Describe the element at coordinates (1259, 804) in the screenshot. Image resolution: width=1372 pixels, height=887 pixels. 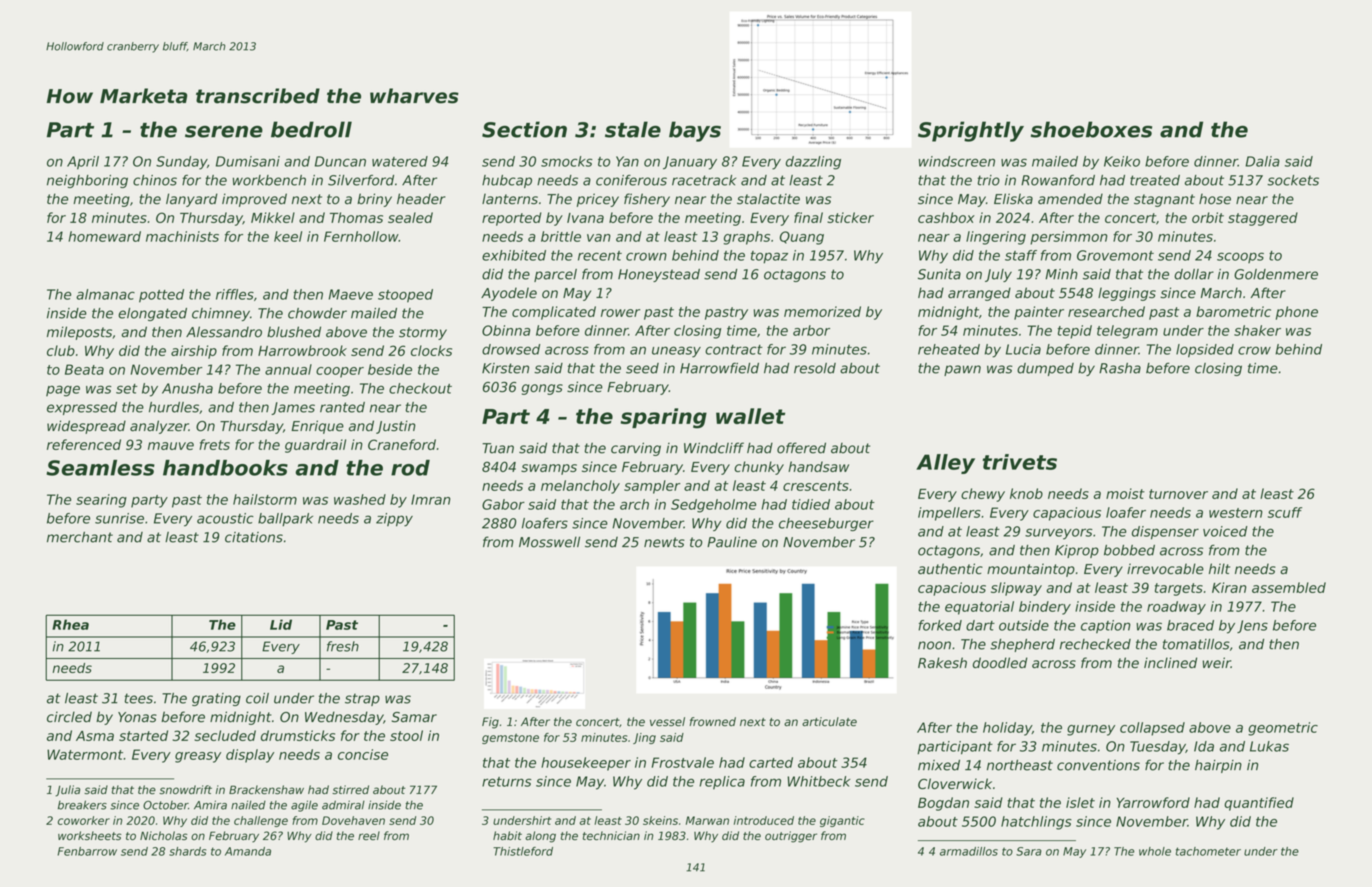
I see `quantified` at that location.
